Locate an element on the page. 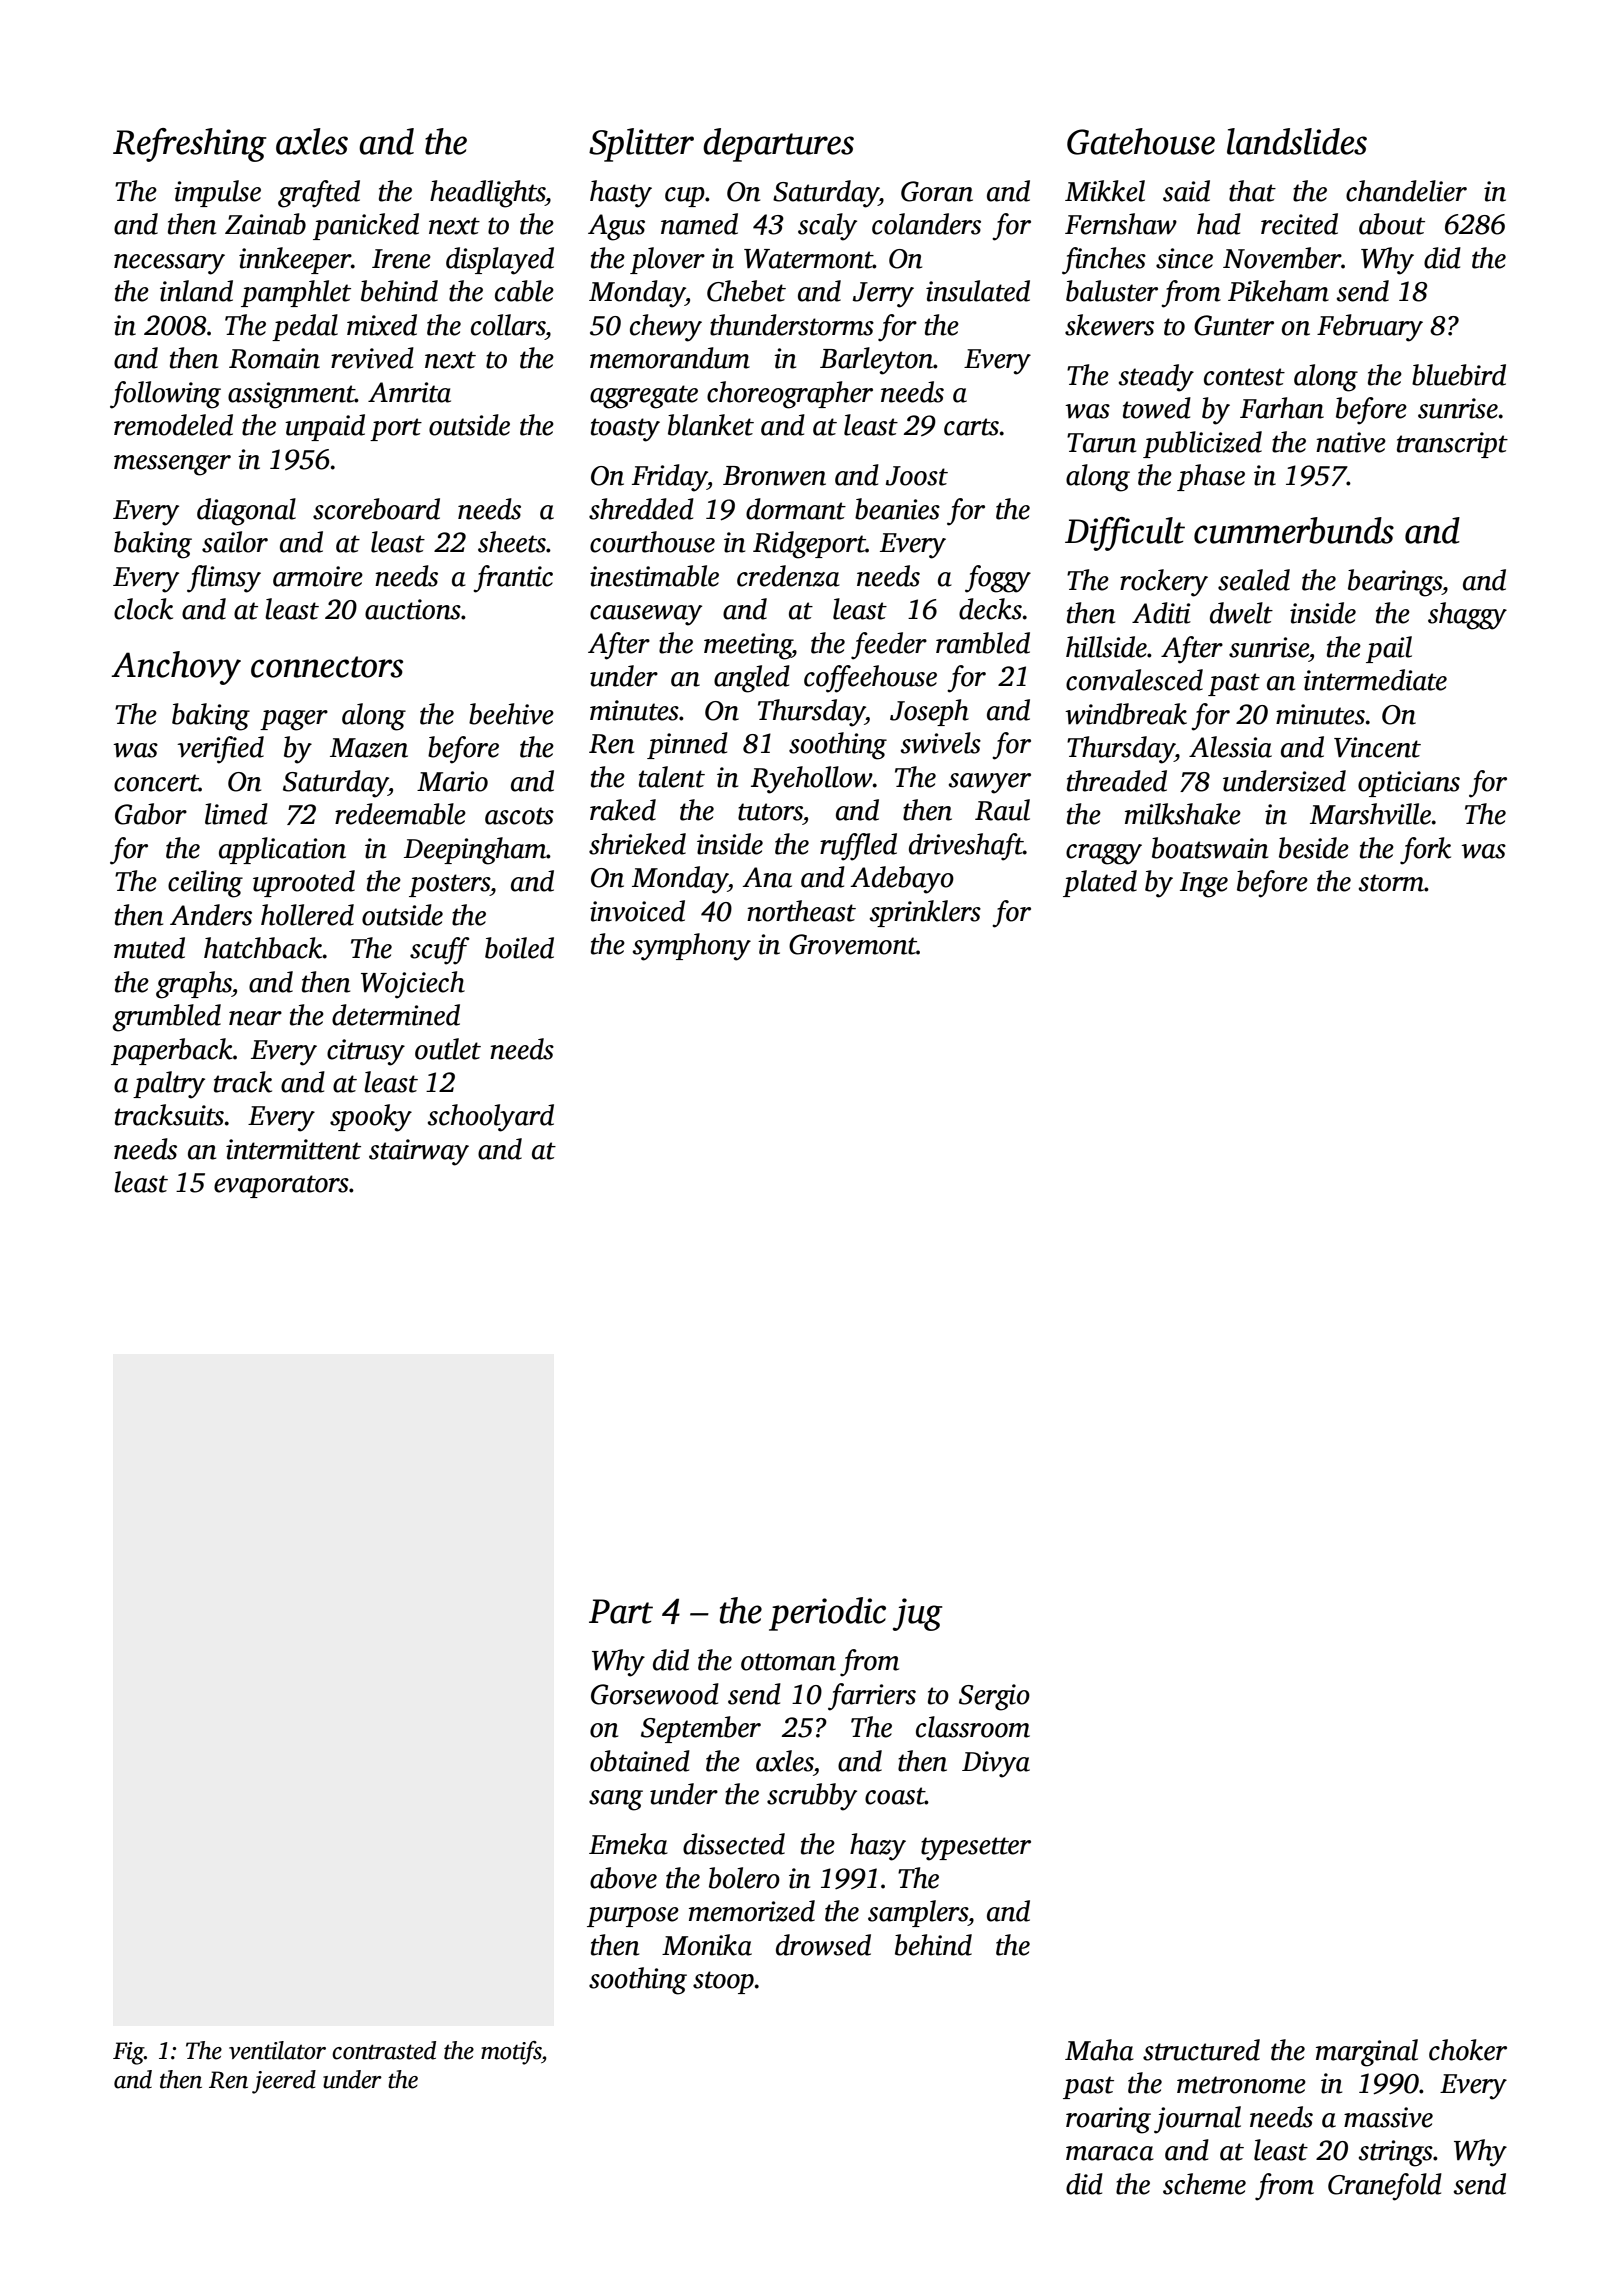 This page has height=2292, width=1620. Sergio is located at coordinates (994, 1697).
